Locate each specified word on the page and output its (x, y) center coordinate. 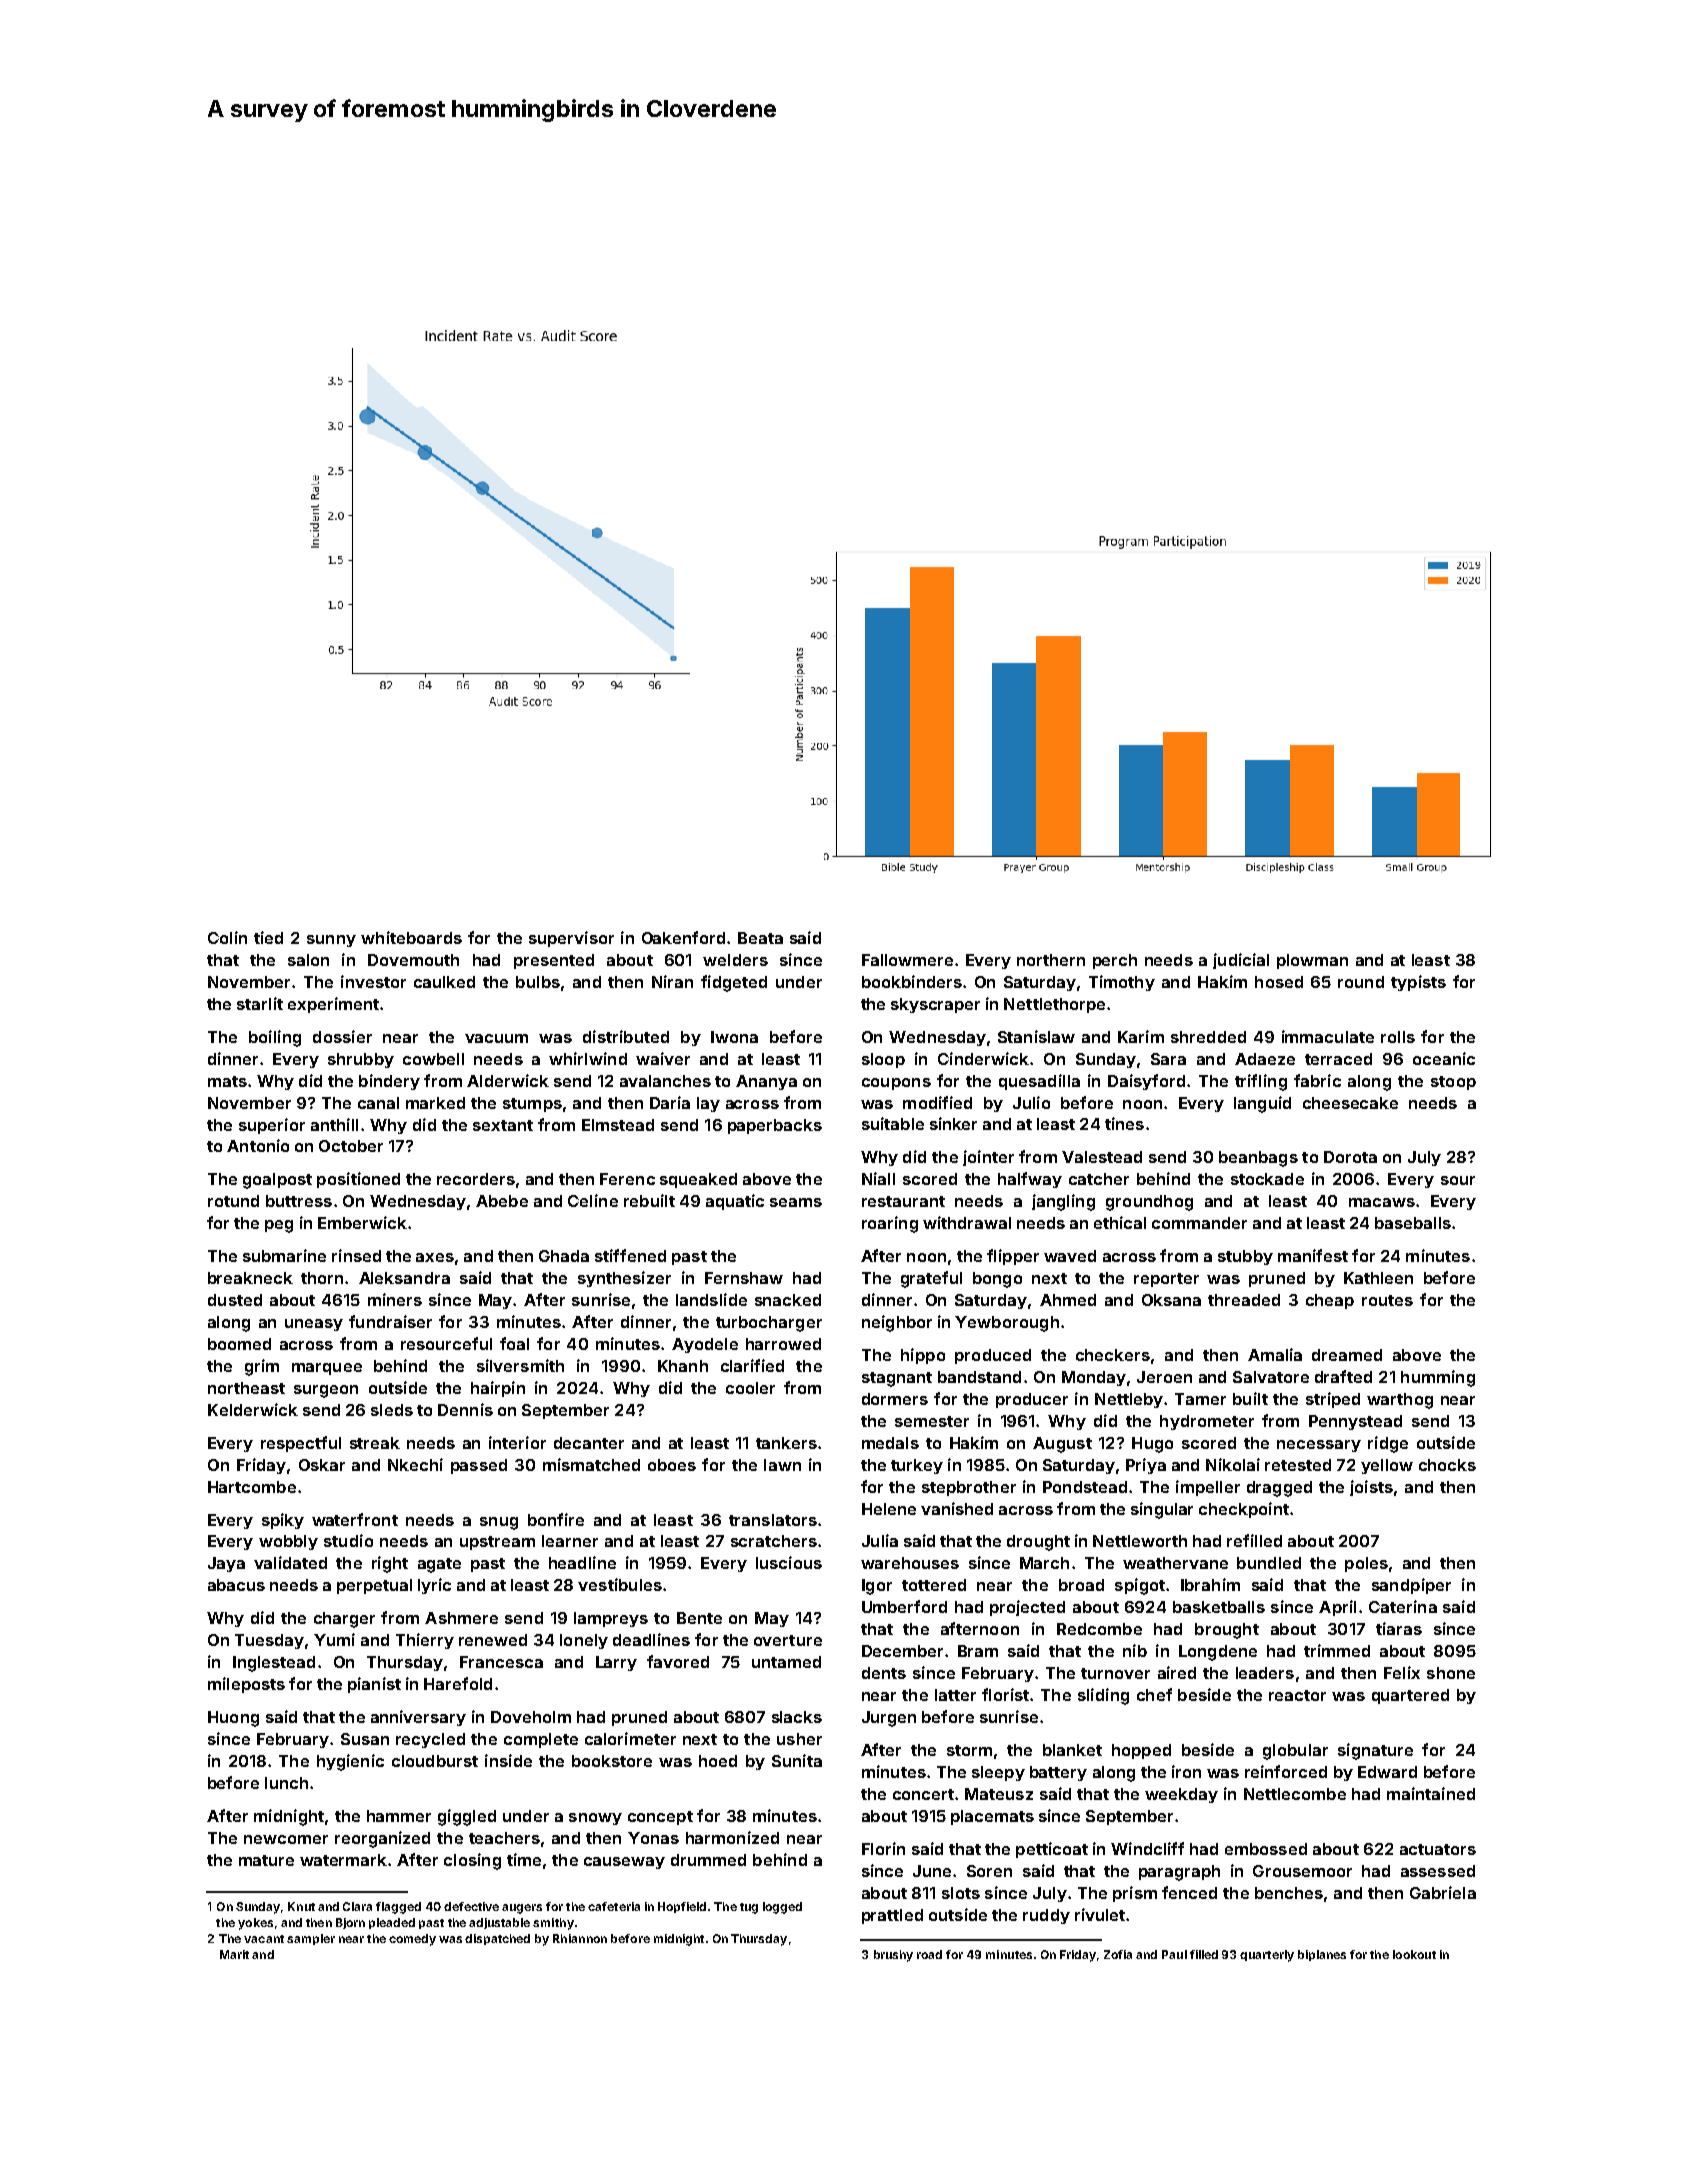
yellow (1387, 1466)
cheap (1330, 1301)
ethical (1120, 1222)
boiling (275, 1038)
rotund (233, 1201)
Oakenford (683, 937)
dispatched (497, 1939)
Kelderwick (253, 1409)
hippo (923, 1356)
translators (773, 1520)
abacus (236, 1585)
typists (1418, 983)
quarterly (1267, 1956)
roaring (890, 1224)
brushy (893, 1956)
